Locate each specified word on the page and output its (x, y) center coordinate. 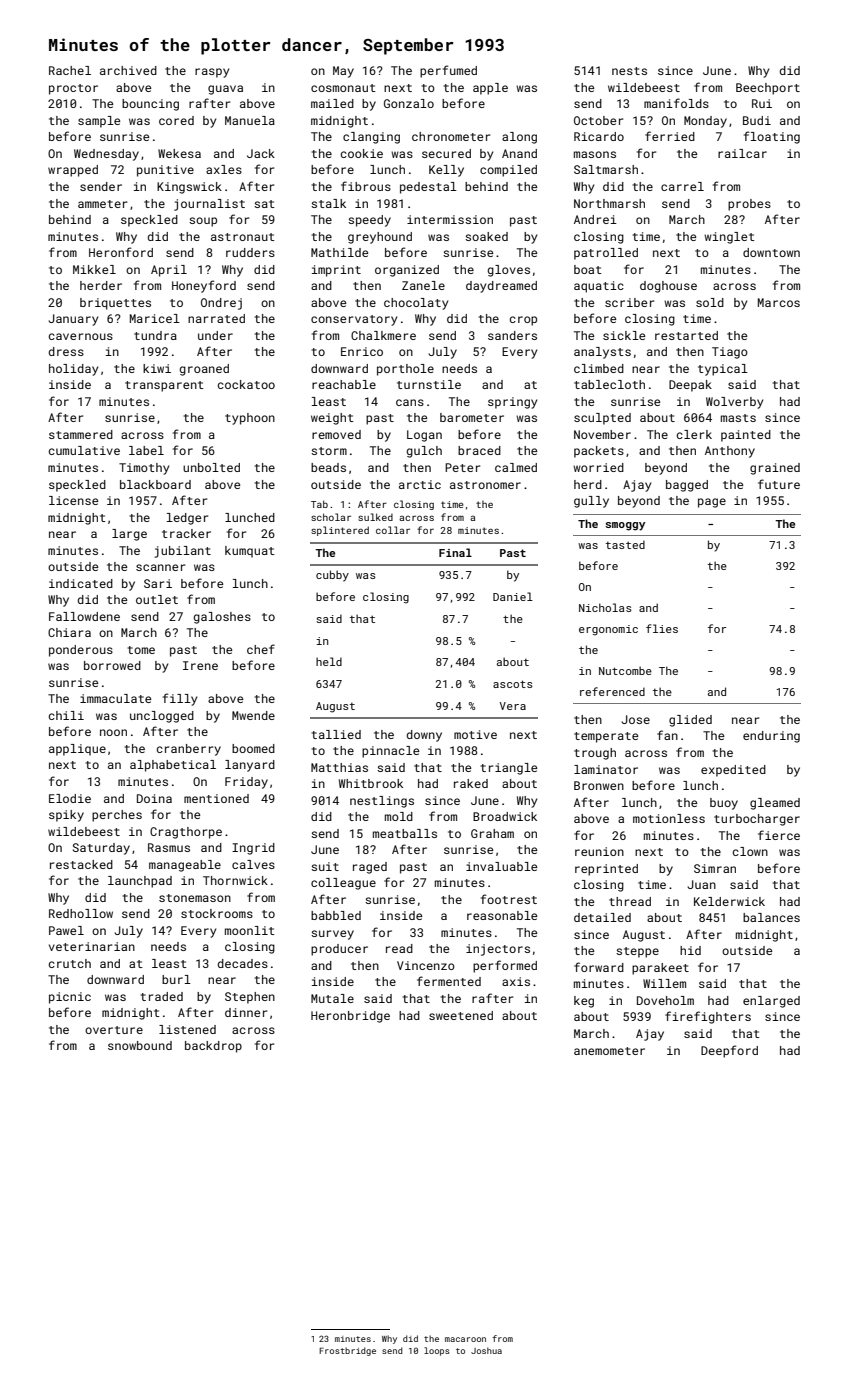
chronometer (451, 136)
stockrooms (217, 913)
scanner (160, 567)
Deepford (729, 1051)
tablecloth (609, 384)
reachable (344, 384)
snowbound (140, 1045)
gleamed (775, 804)
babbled (336, 915)
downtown (771, 252)
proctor (73, 89)
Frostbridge (347, 1351)
